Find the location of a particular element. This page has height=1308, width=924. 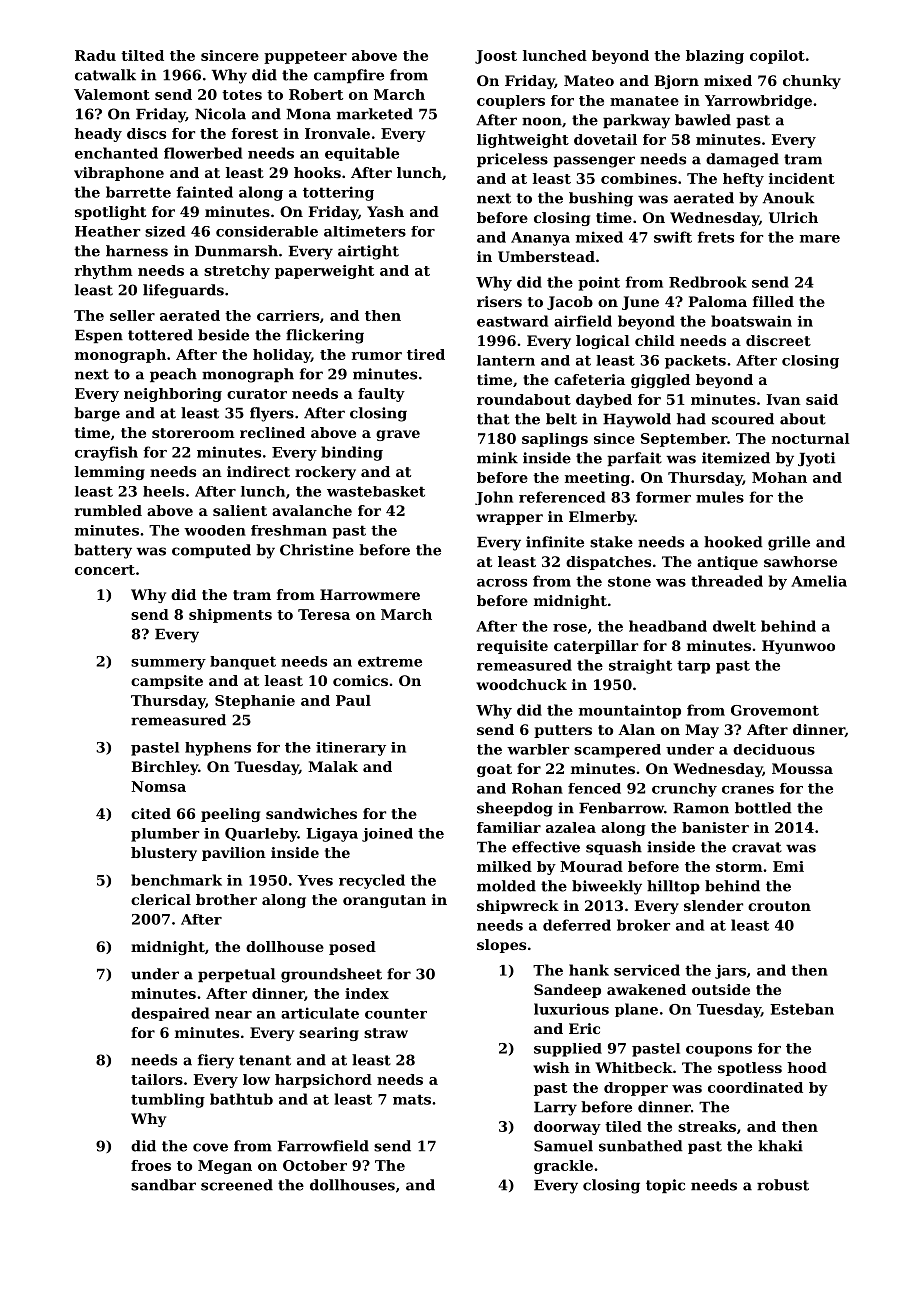

topic is located at coordinates (665, 1186).
